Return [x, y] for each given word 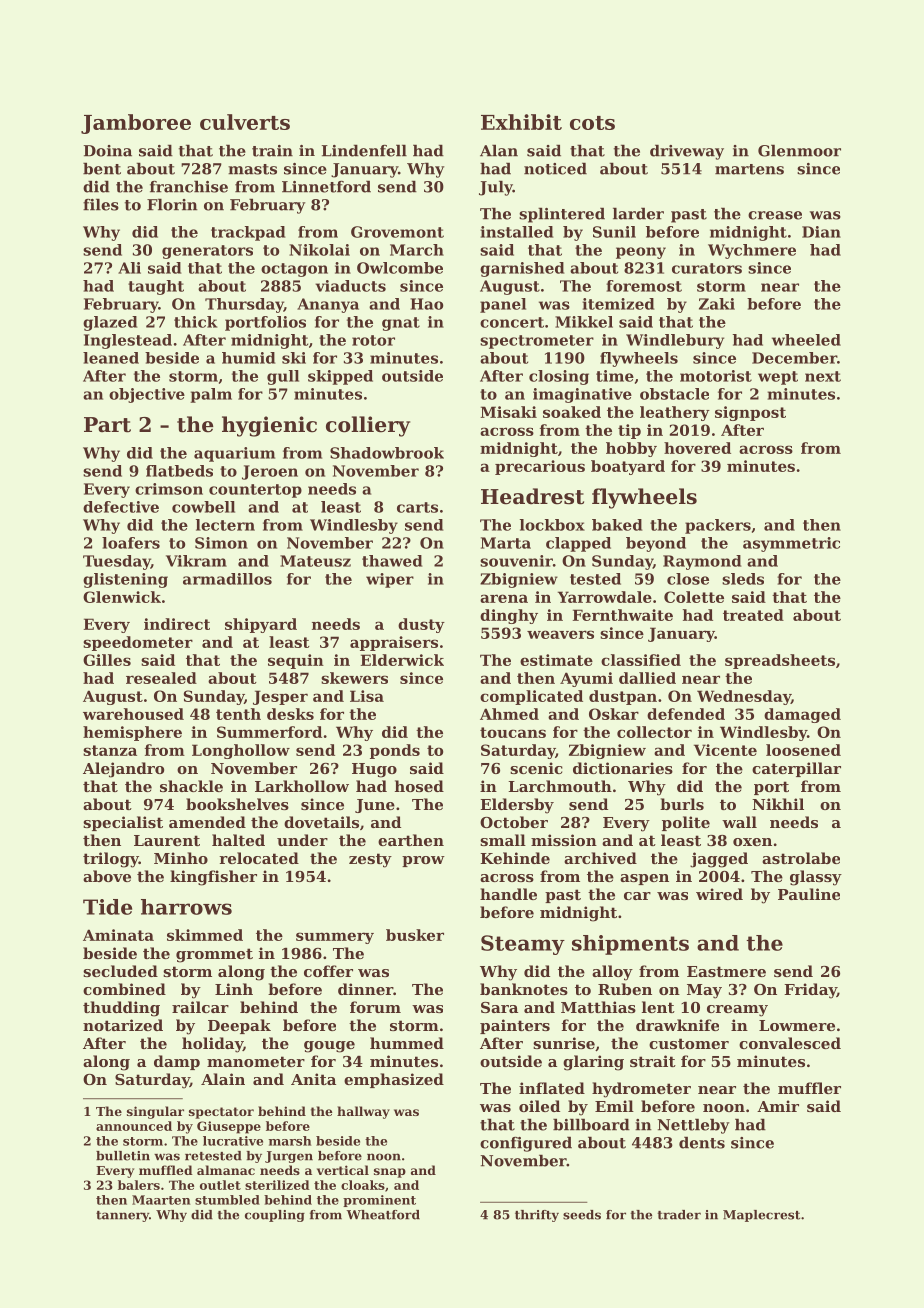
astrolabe [801, 858]
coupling [275, 1216]
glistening [125, 580]
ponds [395, 751]
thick [195, 322]
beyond [656, 544]
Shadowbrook [387, 453]
